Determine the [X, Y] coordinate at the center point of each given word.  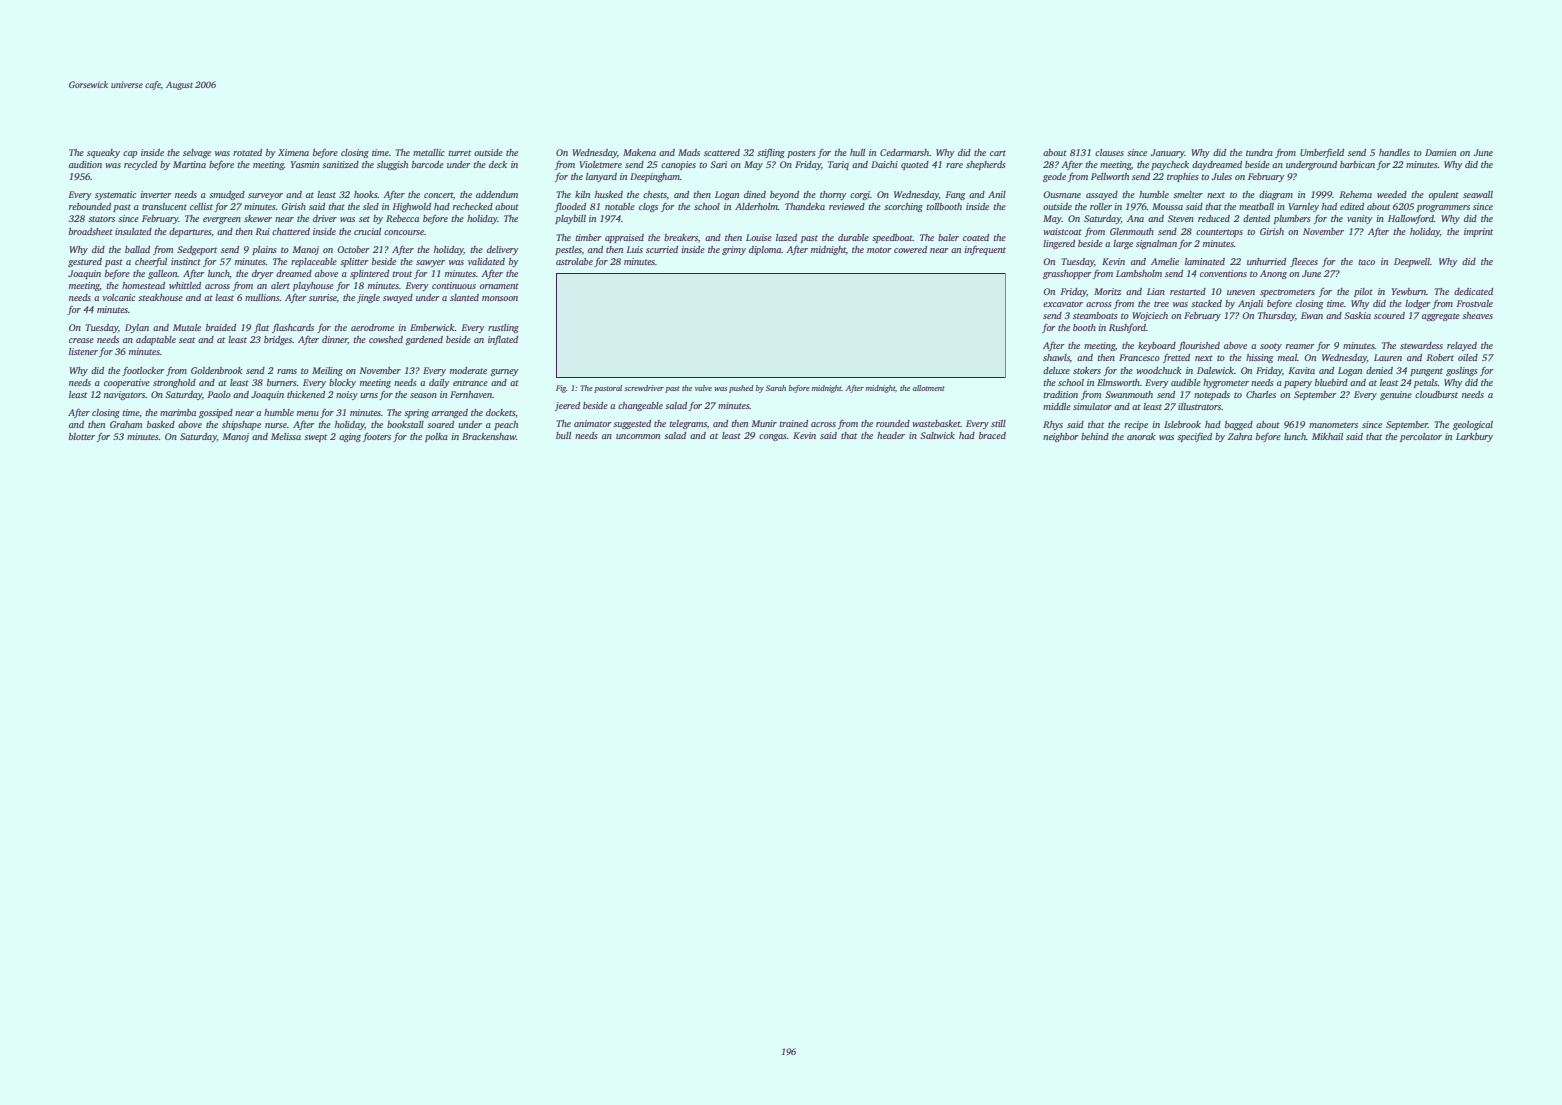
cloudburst [1436, 394]
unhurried [1266, 261]
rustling [503, 328]
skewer [258, 218]
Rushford [1127, 328]
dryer [263, 274]
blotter [82, 436]
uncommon [638, 436]
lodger [1418, 304]
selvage [197, 153]
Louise [759, 237]
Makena [639, 152]
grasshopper [1067, 274]
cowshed [386, 339]
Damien [1440, 152]
